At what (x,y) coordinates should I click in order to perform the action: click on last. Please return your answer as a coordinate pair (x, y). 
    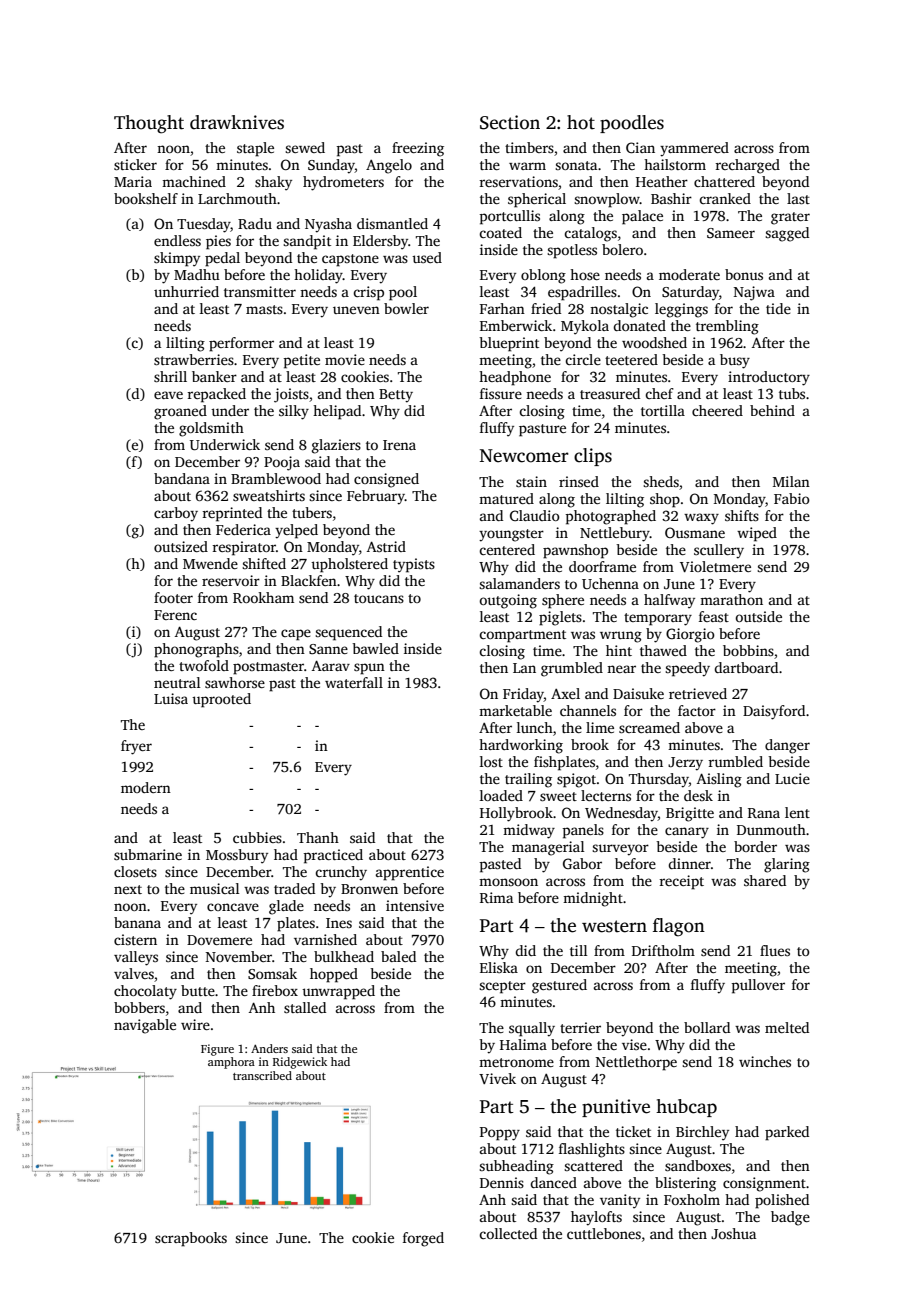
    Looking at the image, I should click on (798, 198).
